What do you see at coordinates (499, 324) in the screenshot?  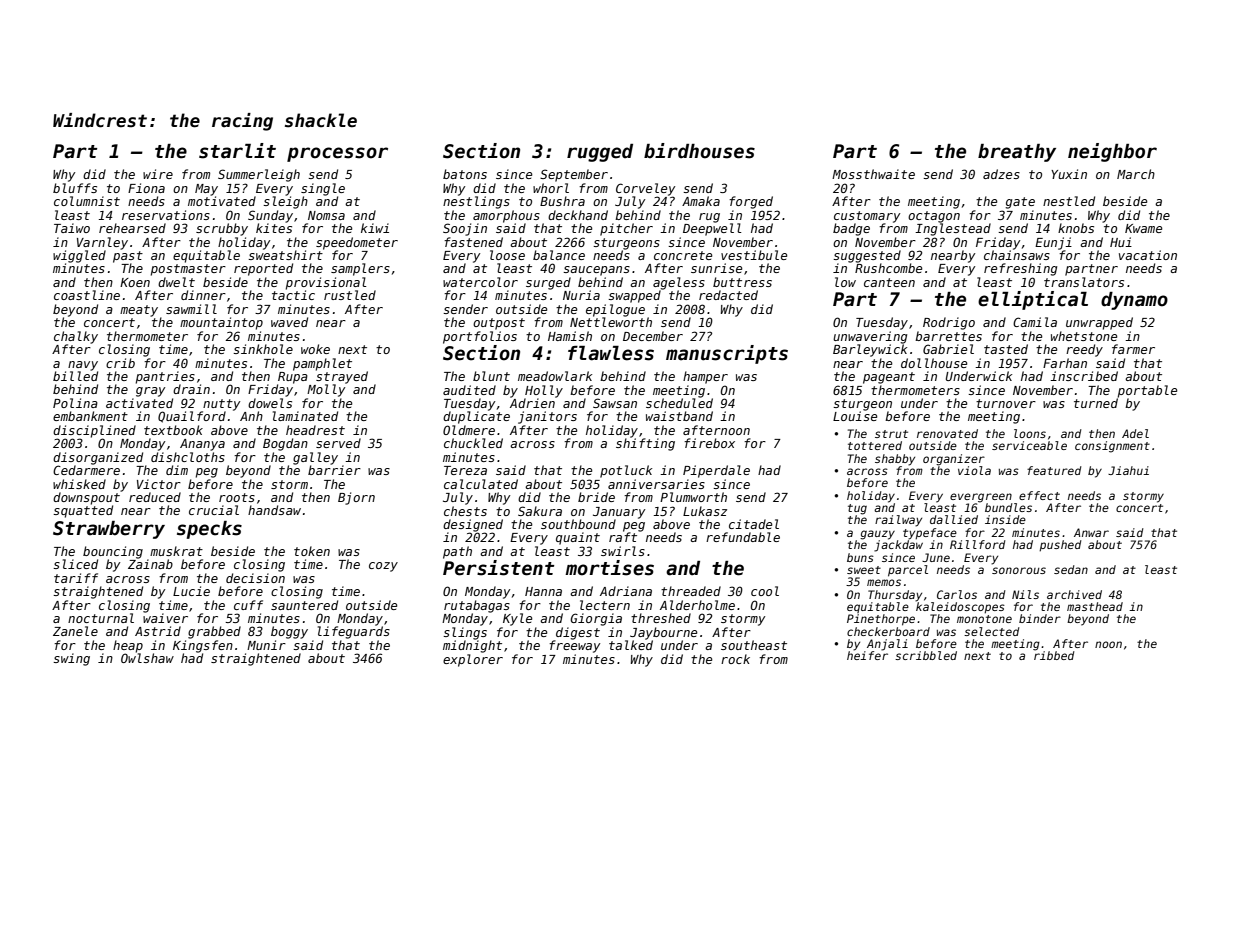 I see `outpost` at bounding box center [499, 324].
